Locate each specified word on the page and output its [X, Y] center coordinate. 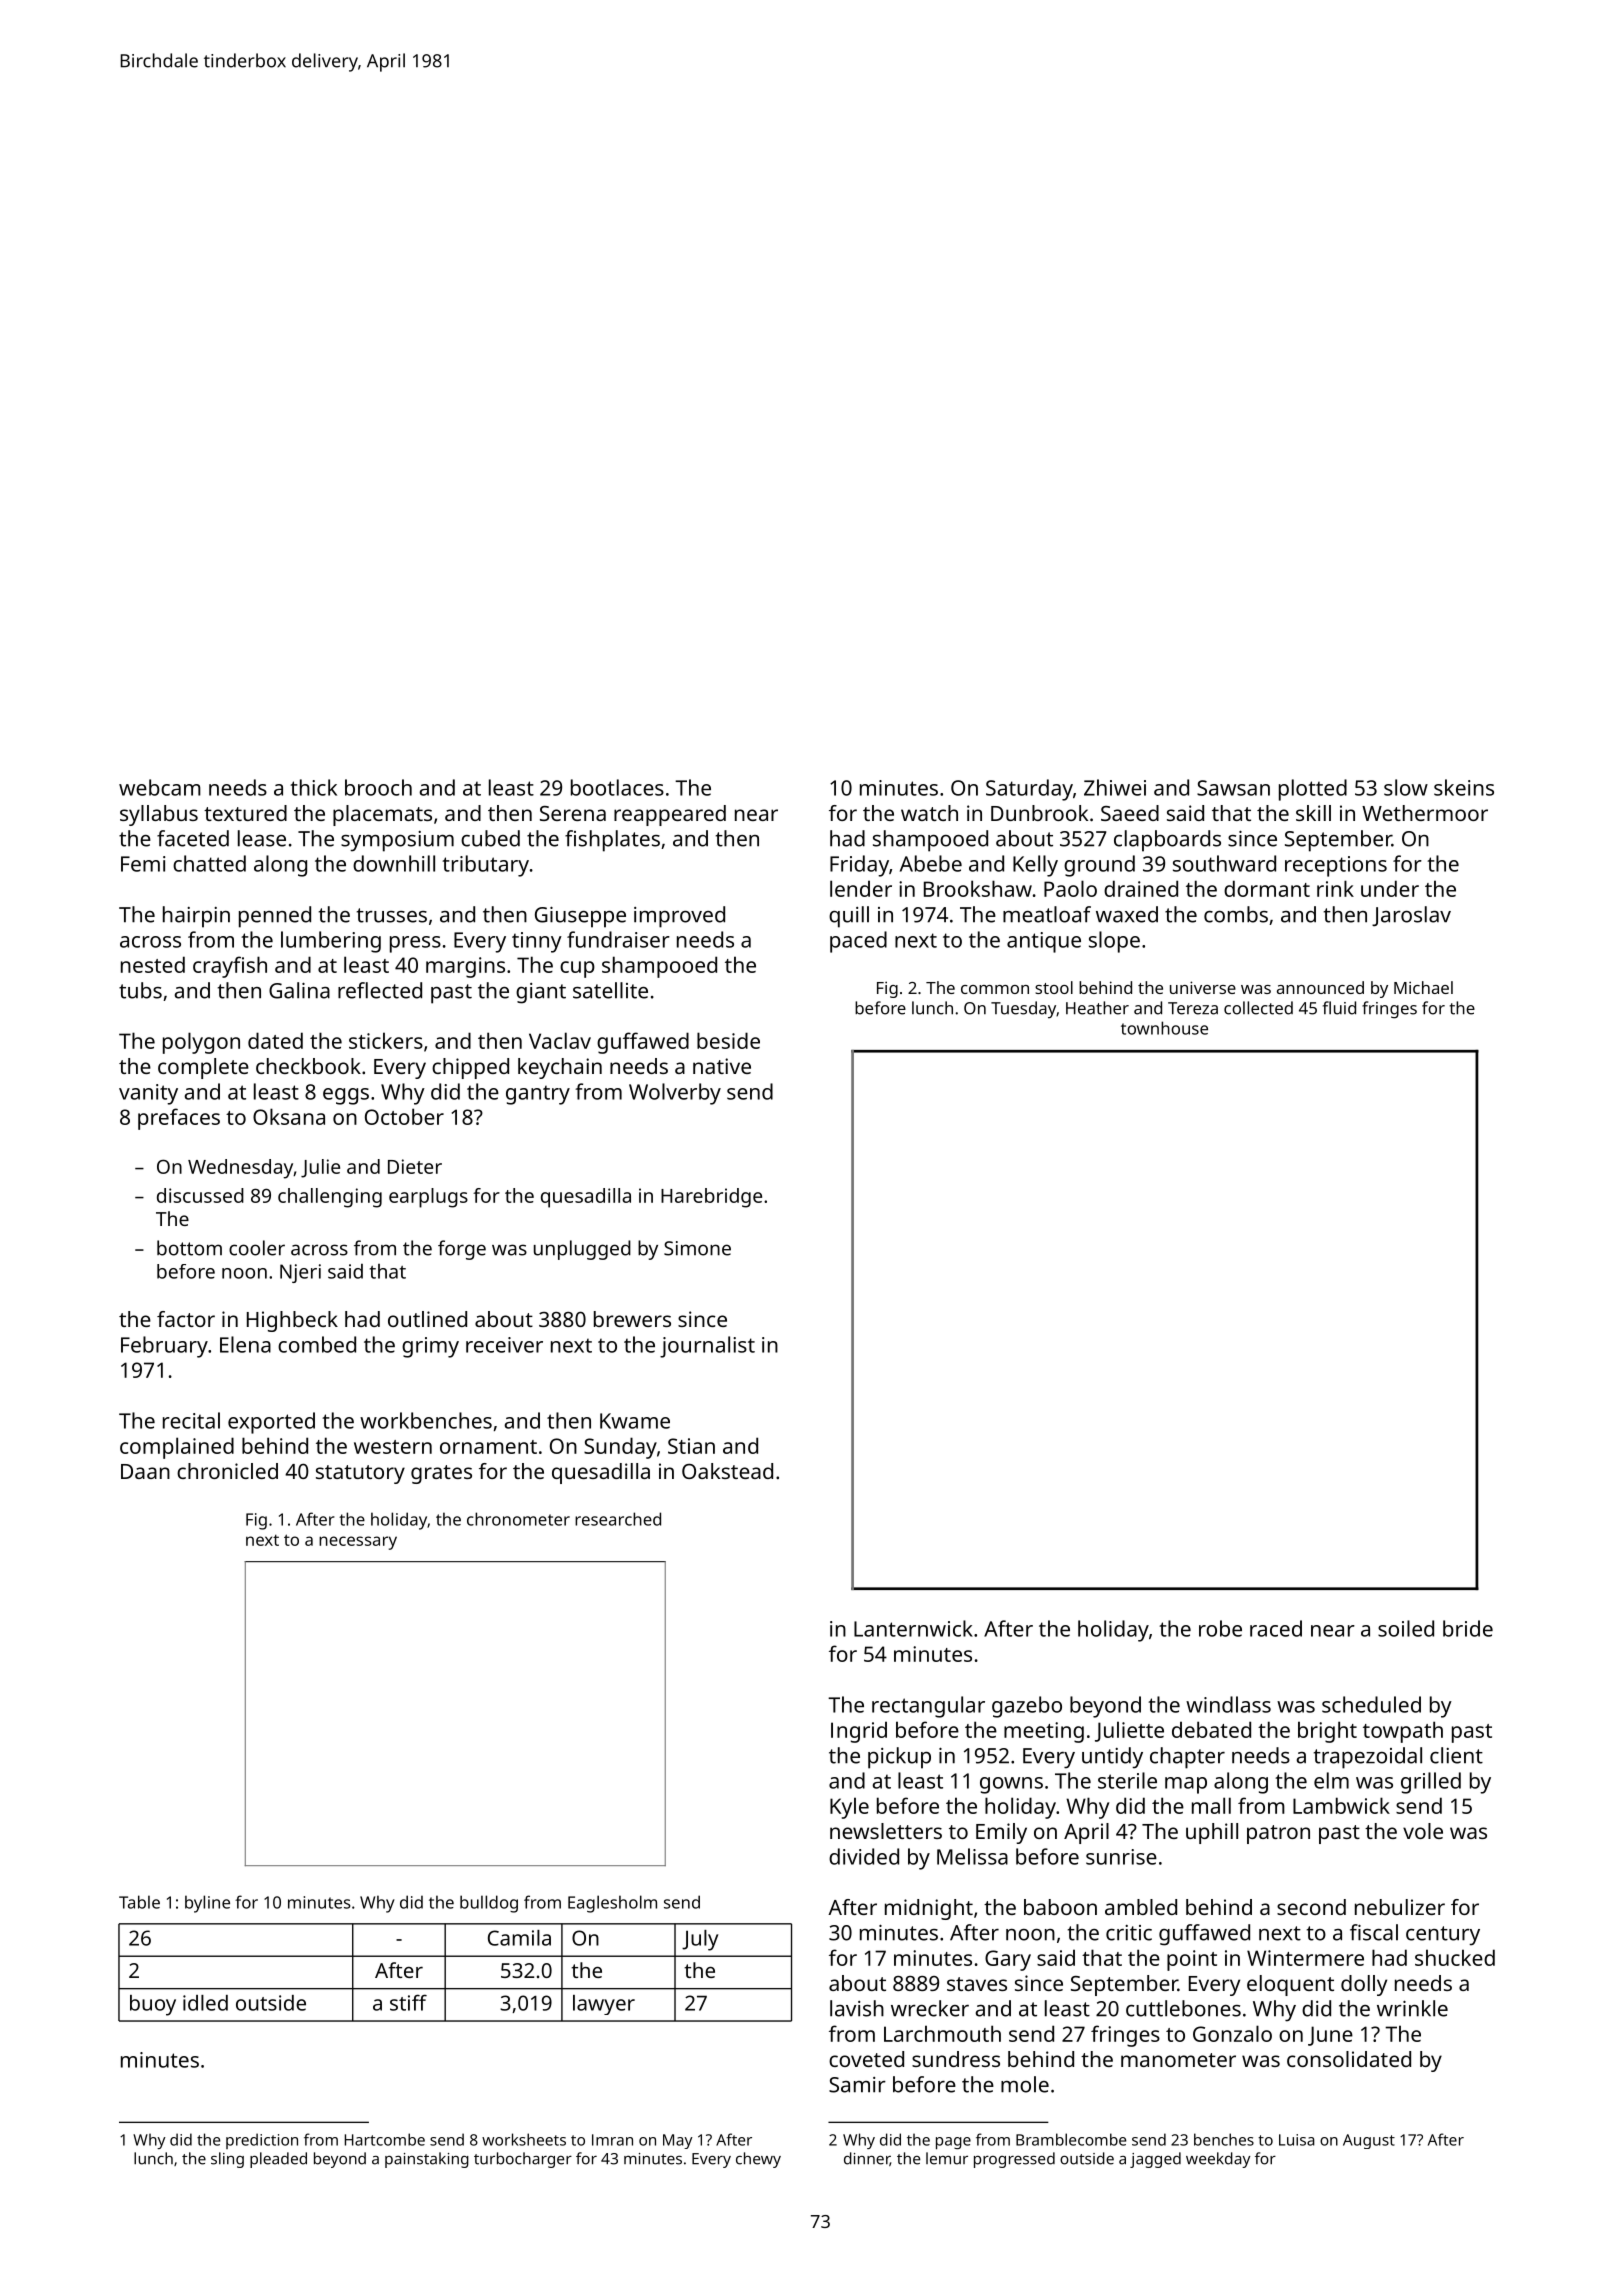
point [1192, 1960]
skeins [1464, 787]
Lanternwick [913, 1628]
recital [191, 1420]
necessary [358, 1543]
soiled [1406, 1628]
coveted [866, 2059]
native [722, 1066]
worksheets [524, 2139]
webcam [160, 787]
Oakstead [727, 1471]
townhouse [1164, 1028]
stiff [408, 2002]
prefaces [179, 1119]
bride [1468, 1628]
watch [929, 813]
